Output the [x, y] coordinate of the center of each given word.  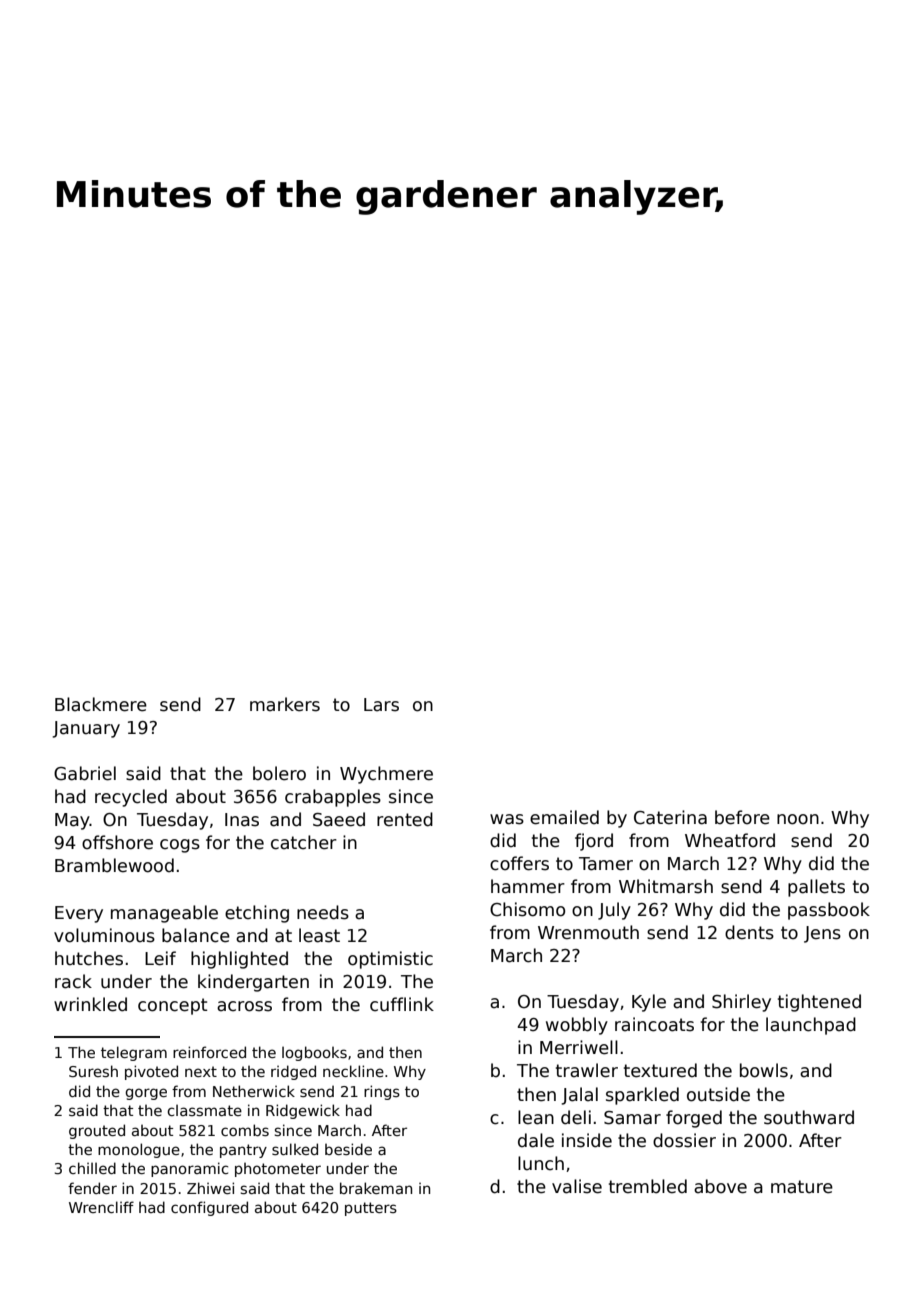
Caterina [670, 817]
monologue [139, 1150]
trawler [587, 1070]
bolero [279, 773]
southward [809, 1117]
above [720, 1186]
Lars [381, 705]
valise [577, 1186]
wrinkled [90, 1004]
